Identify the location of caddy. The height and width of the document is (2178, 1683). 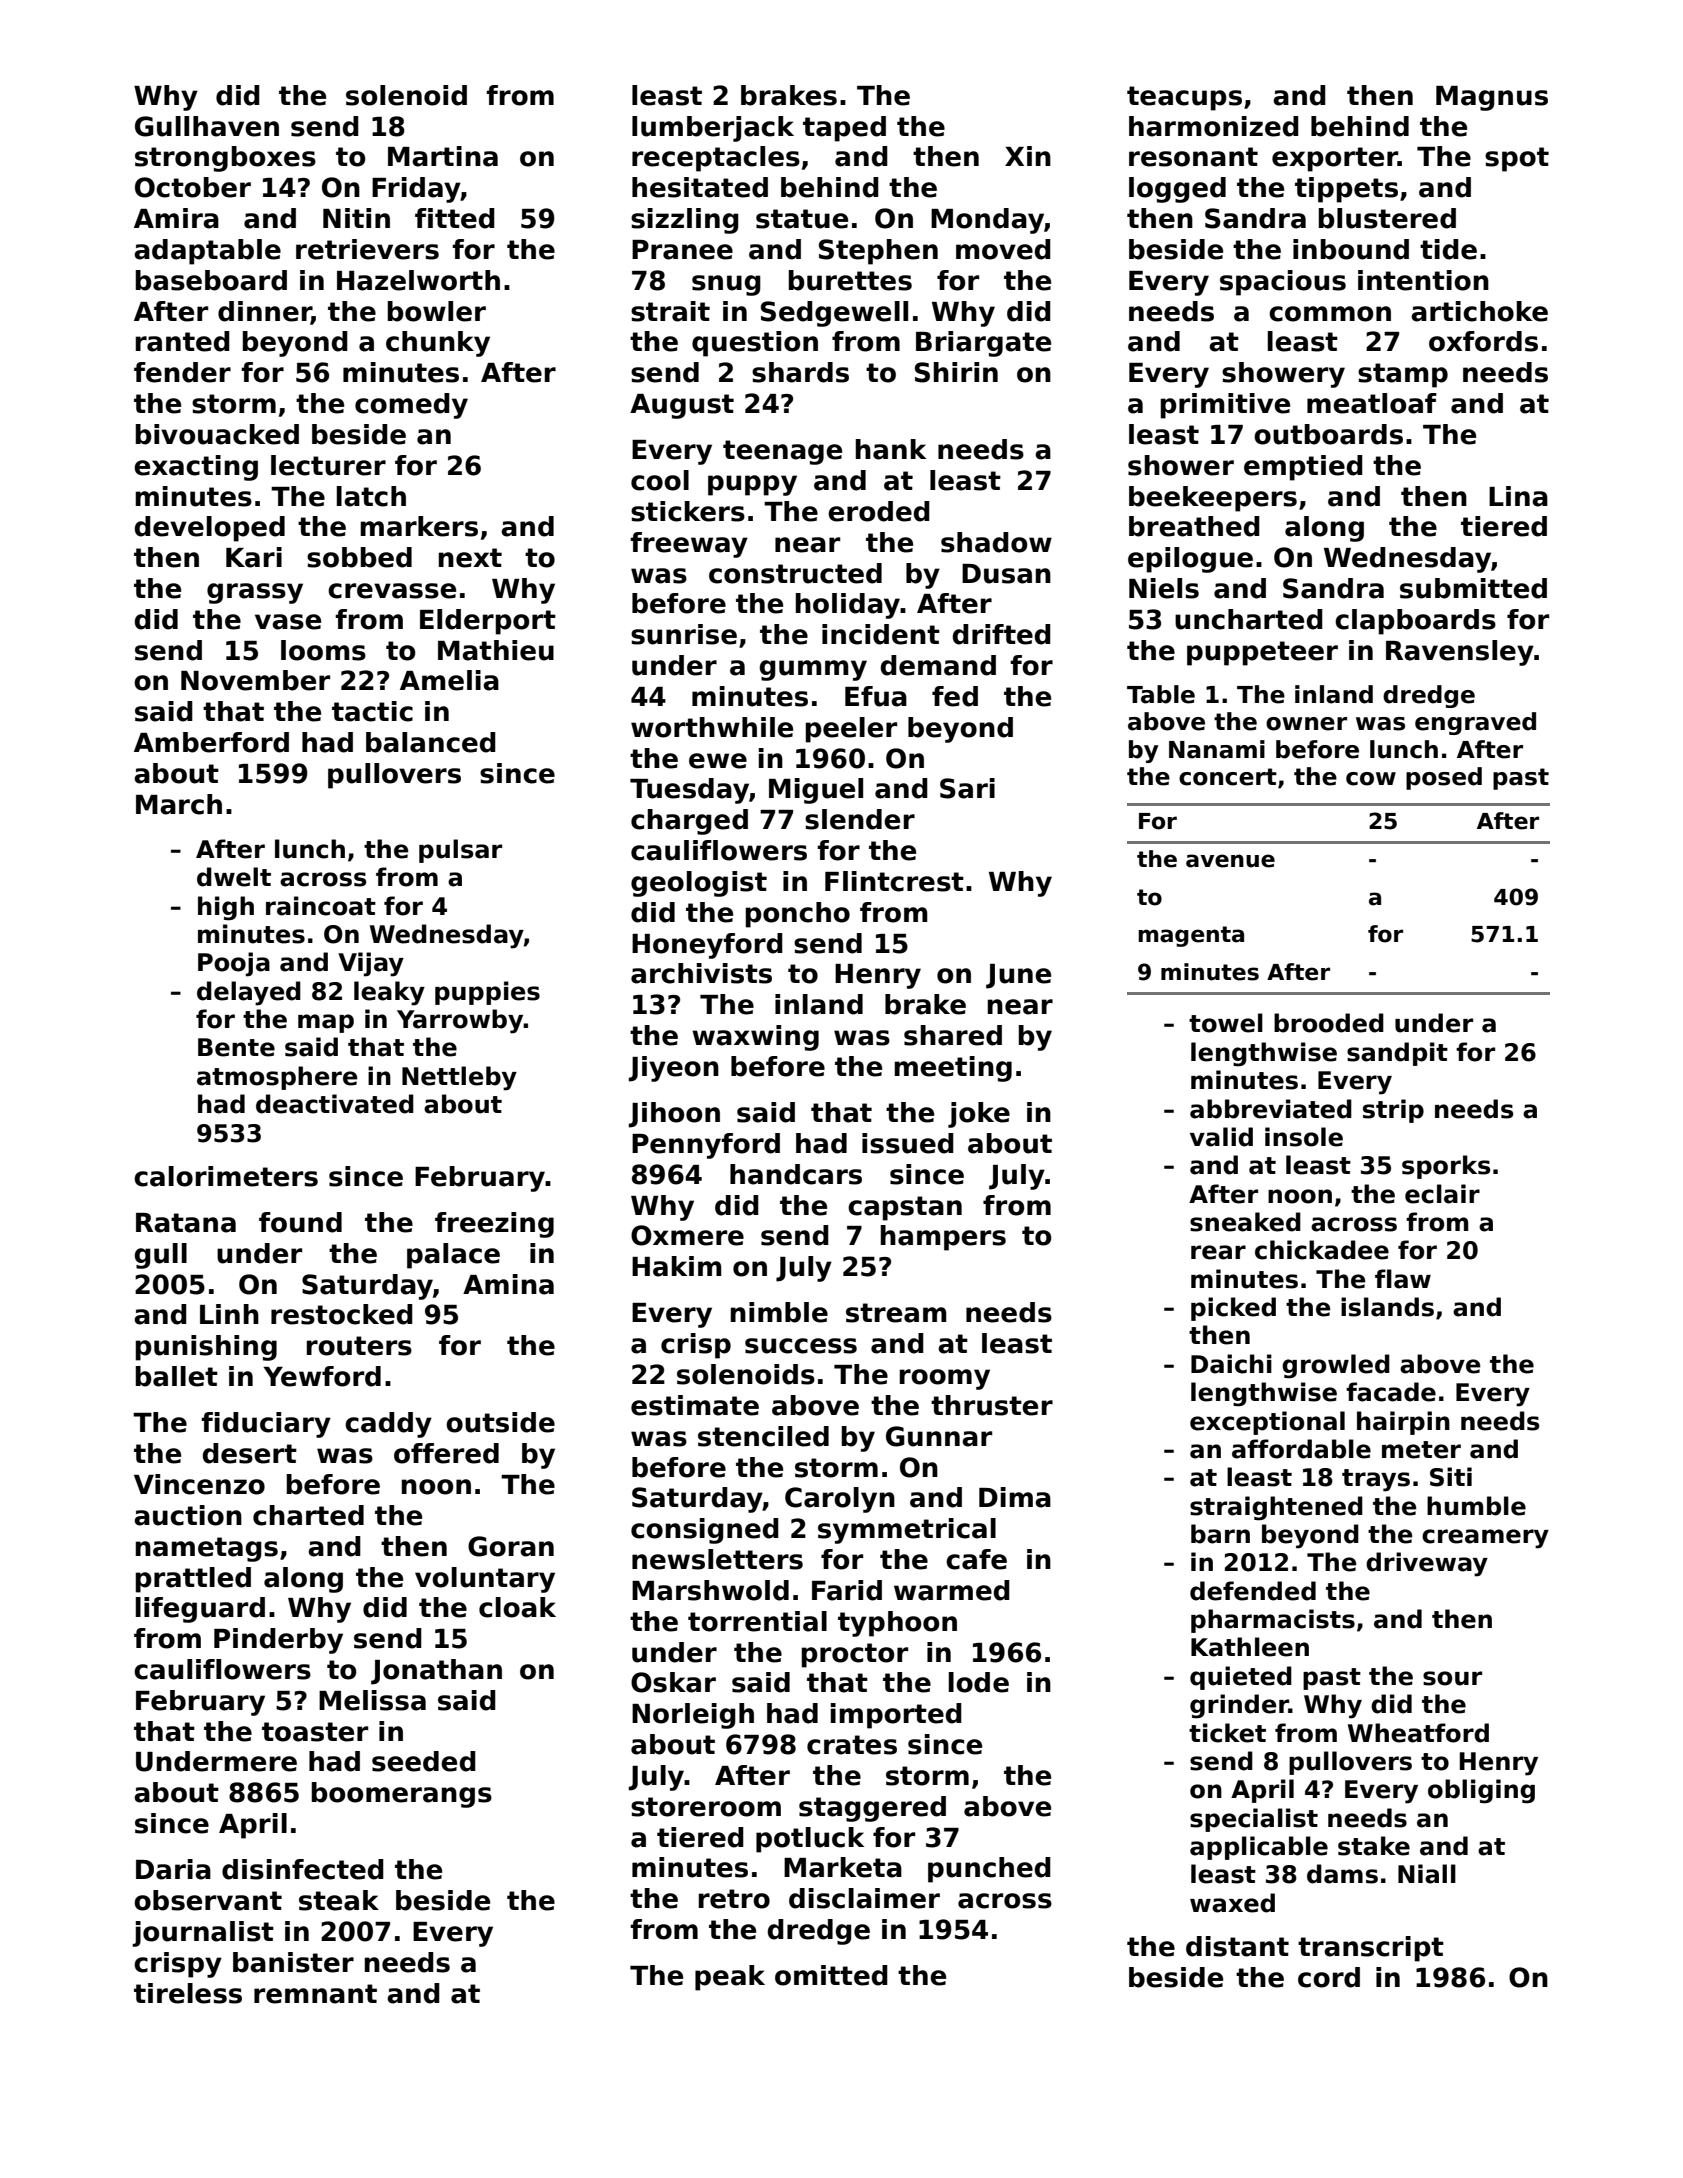
(388, 1425).
